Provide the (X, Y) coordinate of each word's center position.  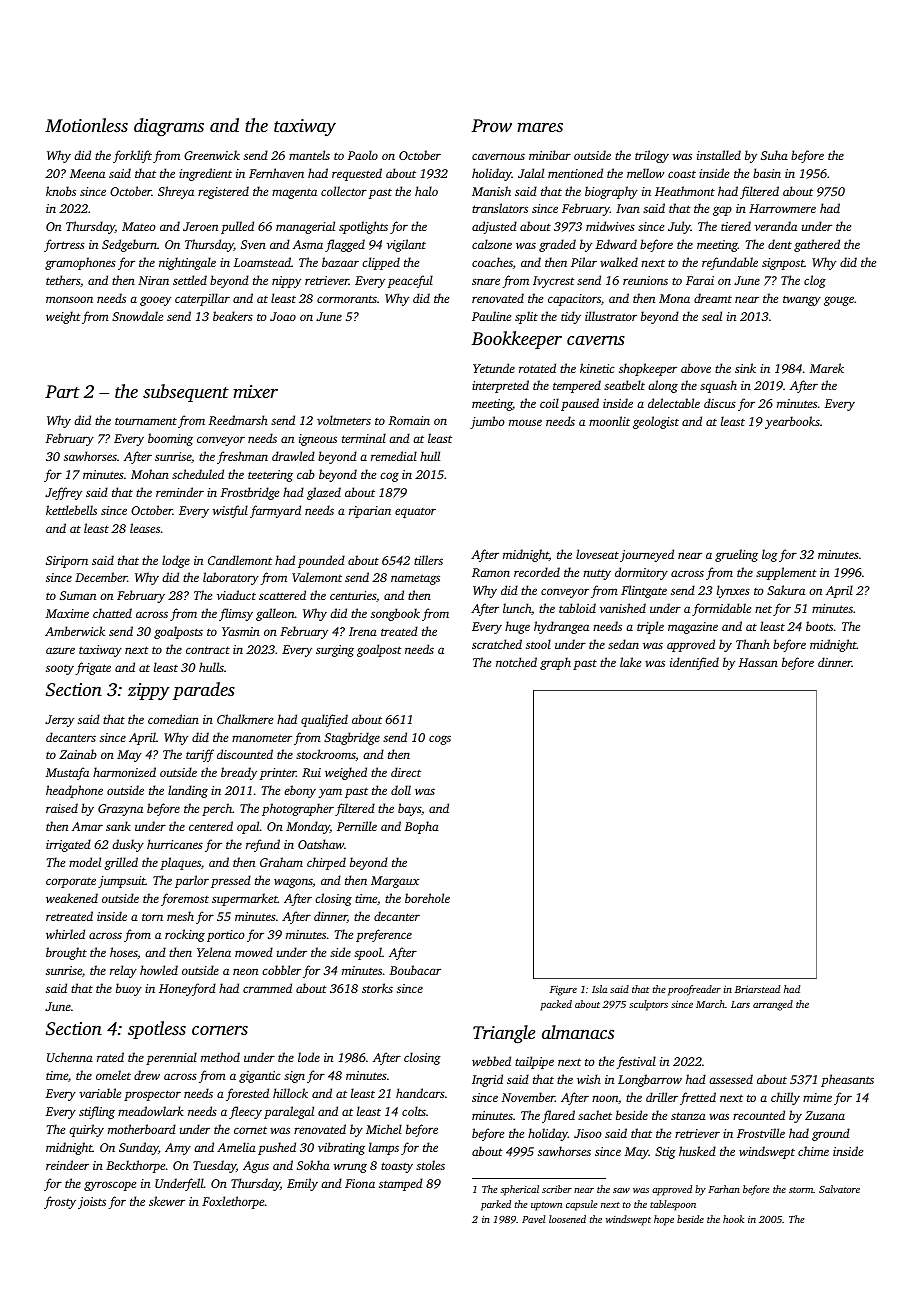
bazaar (340, 262)
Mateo (139, 226)
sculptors (648, 1005)
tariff (200, 755)
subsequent (186, 393)
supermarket (245, 899)
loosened (567, 1219)
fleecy (245, 1112)
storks (377, 988)
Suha (774, 155)
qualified (324, 720)
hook (733, 1219)
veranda (776, 226)
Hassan (758, 662)
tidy (571, 317)
